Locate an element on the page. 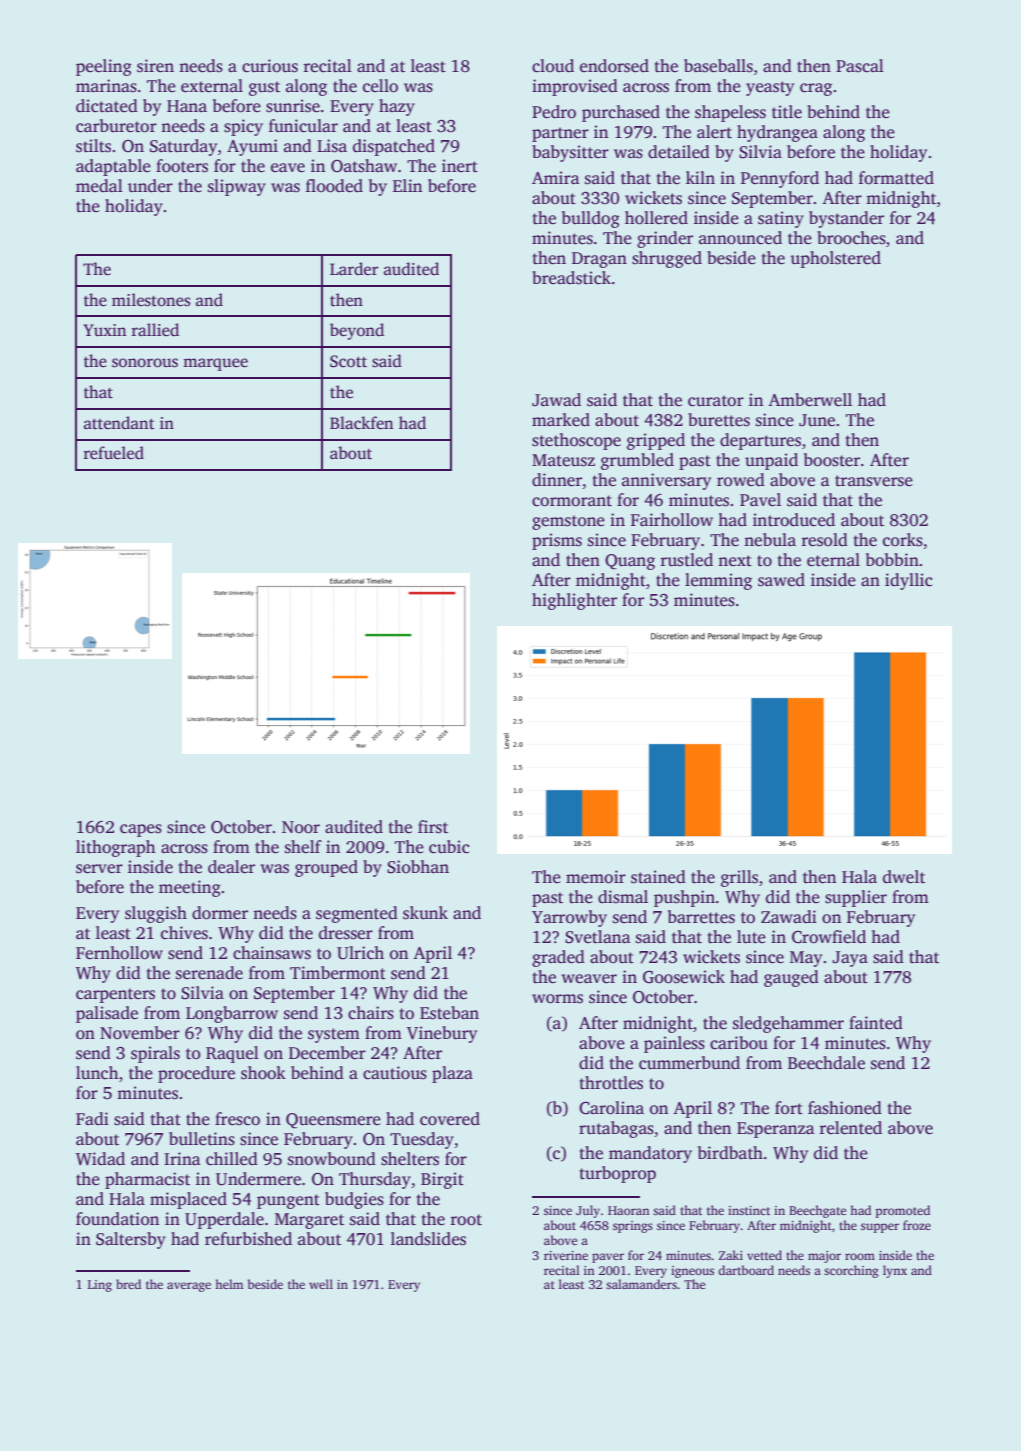 The image size is (1021, 1451). worms is located at coordinates (557, 999).
